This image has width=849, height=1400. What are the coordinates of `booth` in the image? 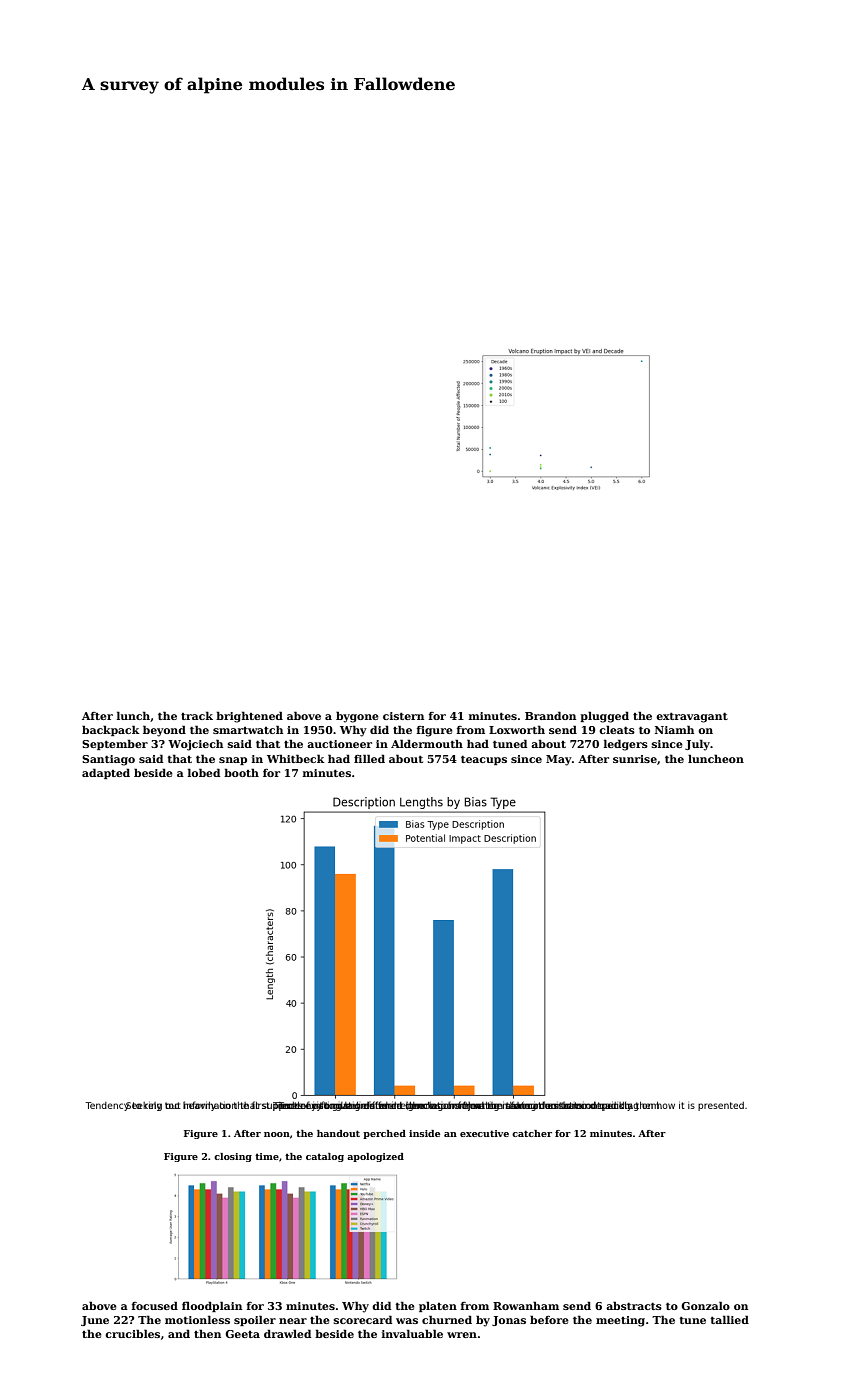 It's located at (241, 772).
